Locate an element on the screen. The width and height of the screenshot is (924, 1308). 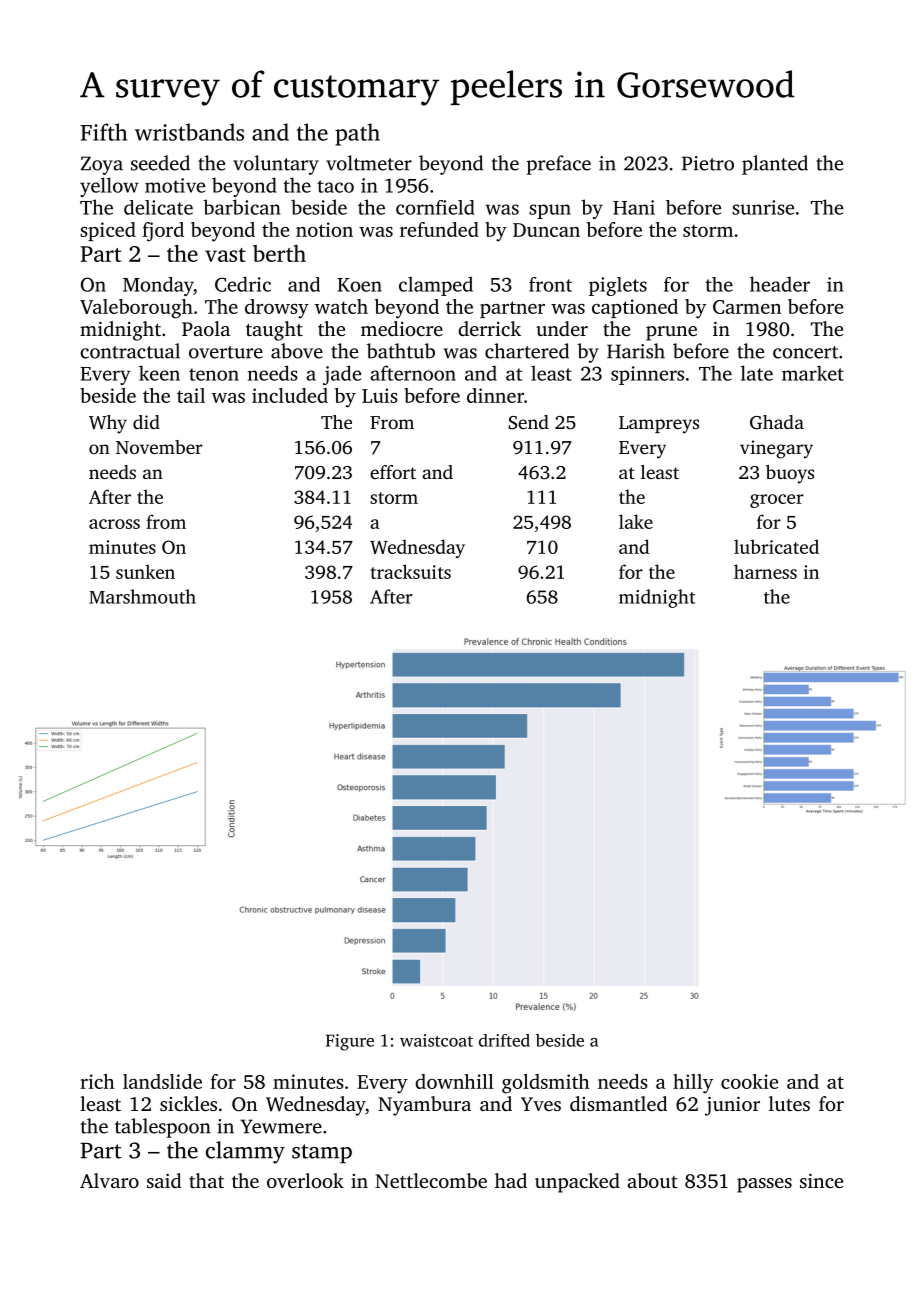
Koen is located at coordinates (359, 285).
